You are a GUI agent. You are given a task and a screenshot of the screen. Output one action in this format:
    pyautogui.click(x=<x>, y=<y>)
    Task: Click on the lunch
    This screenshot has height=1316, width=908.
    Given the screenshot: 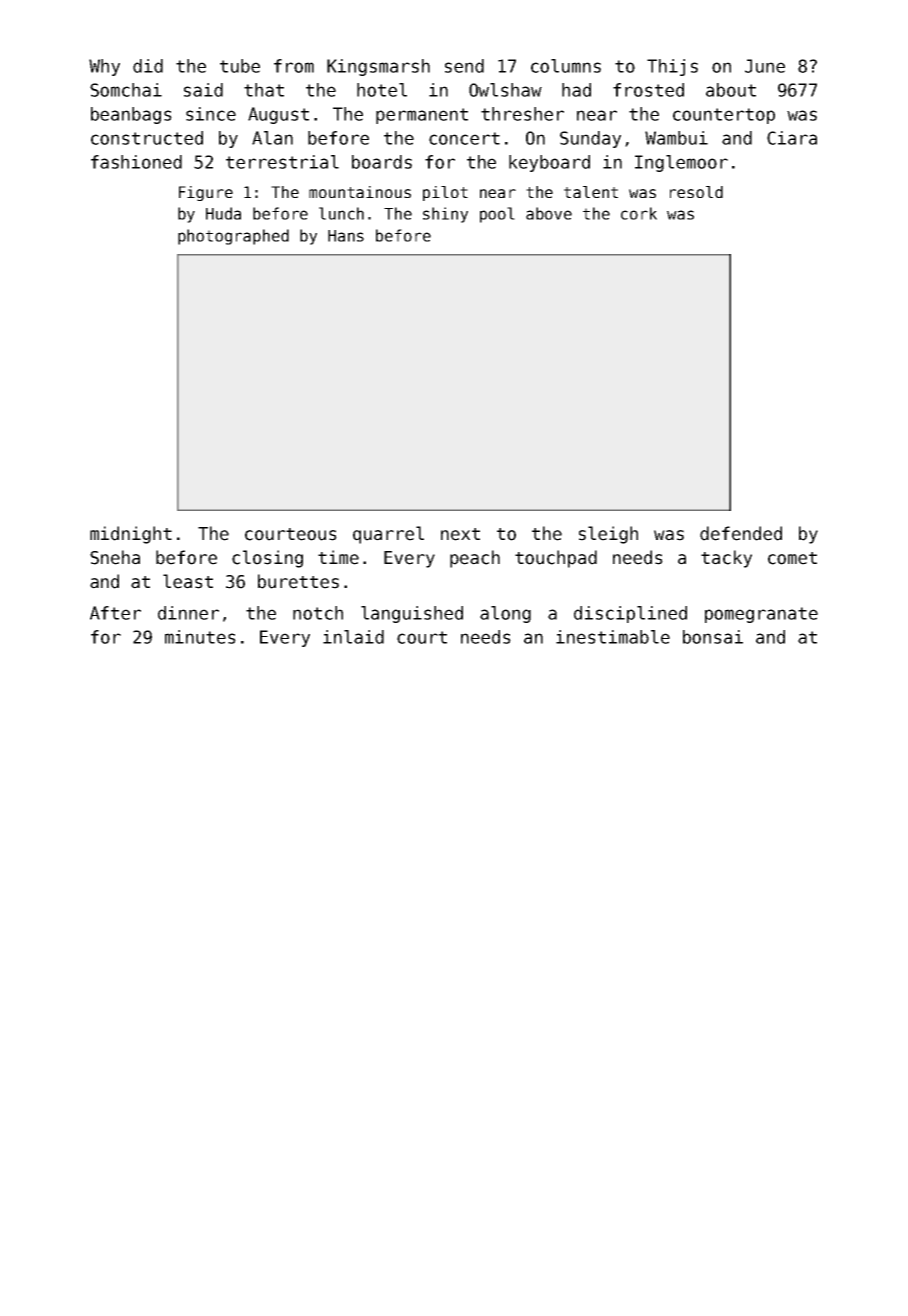 What is the action you would take?
    pyautogui.click(x=341, y=213)
